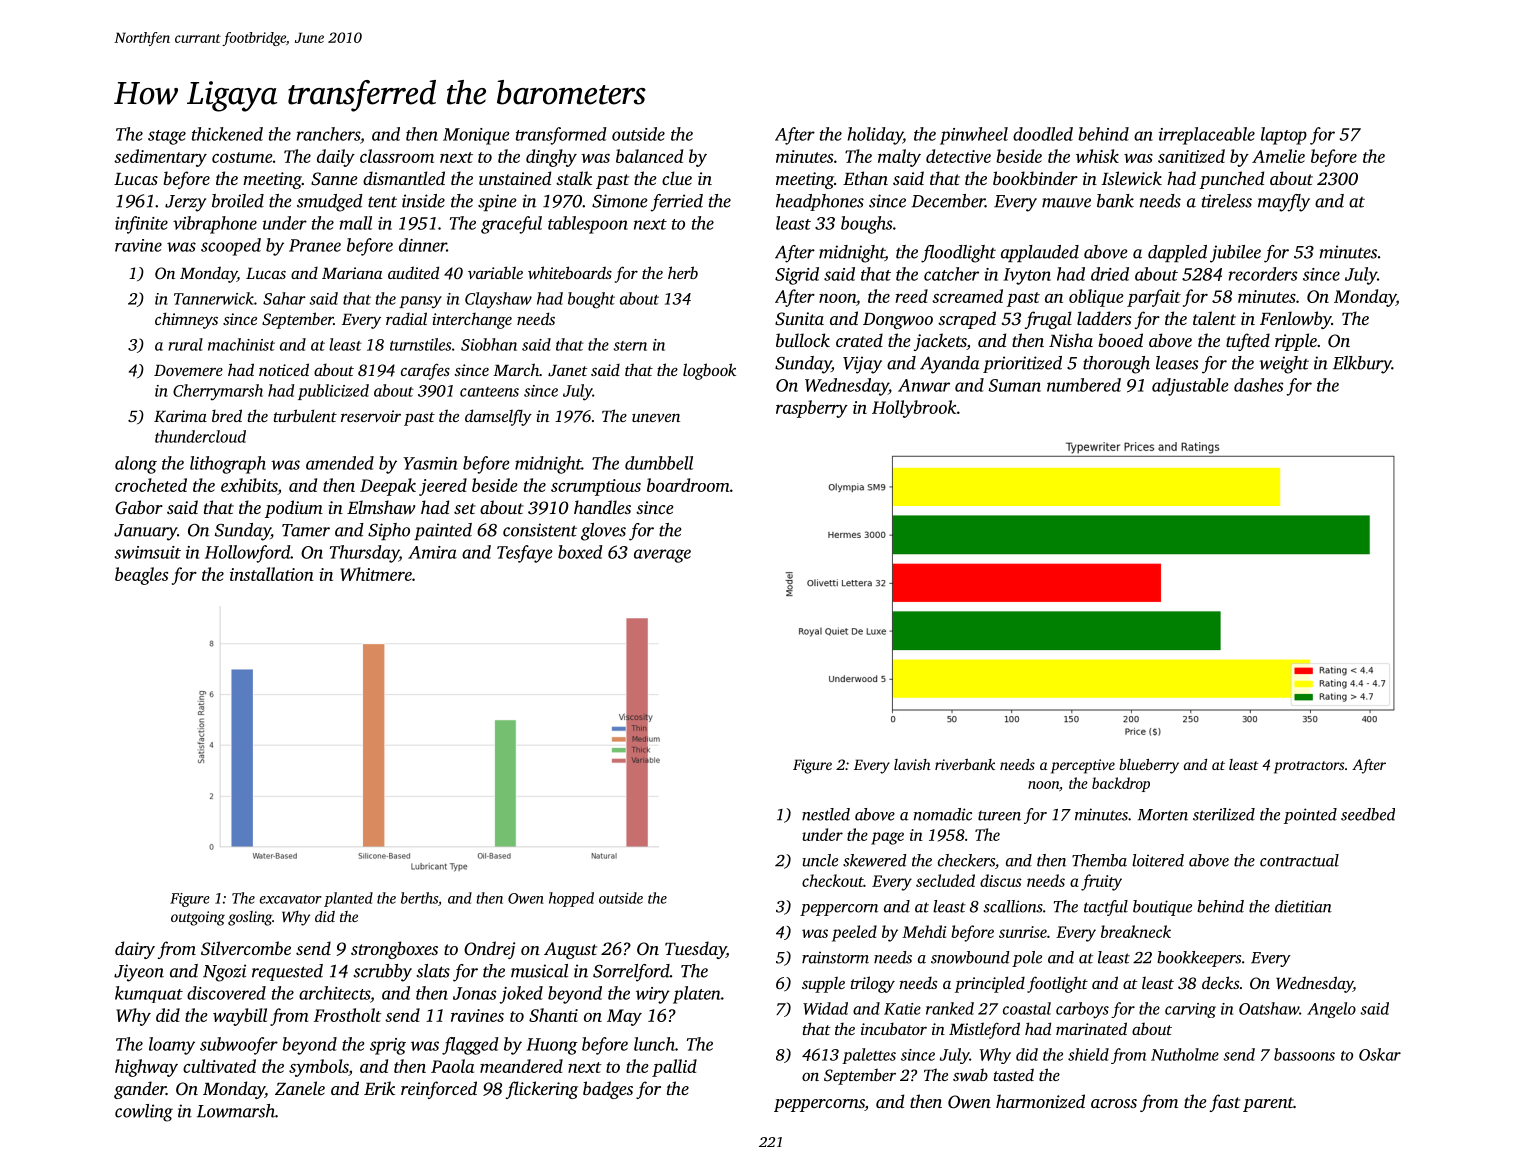  I want to click on balanced, so click(649, 156).
